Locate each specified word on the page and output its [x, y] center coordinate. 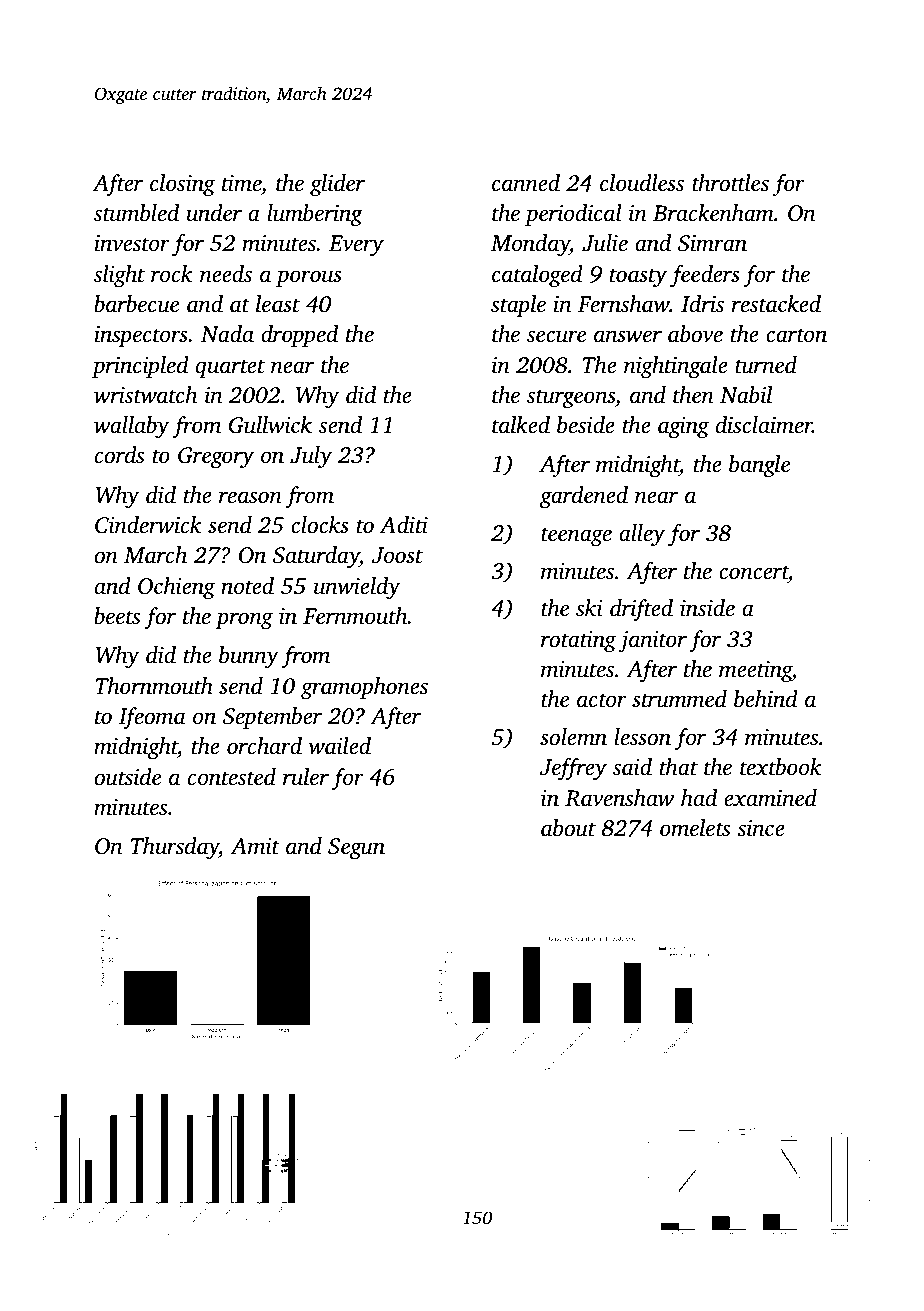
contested [232, 777]
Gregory [216, 458]
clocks [320, 525]
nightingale [676, 367]
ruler [306, 777]
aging [683, 428]
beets [117, 616]
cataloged [537, 276]
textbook [781, 767]
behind [766, 699]
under [214, 213]
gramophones [364, 688]
